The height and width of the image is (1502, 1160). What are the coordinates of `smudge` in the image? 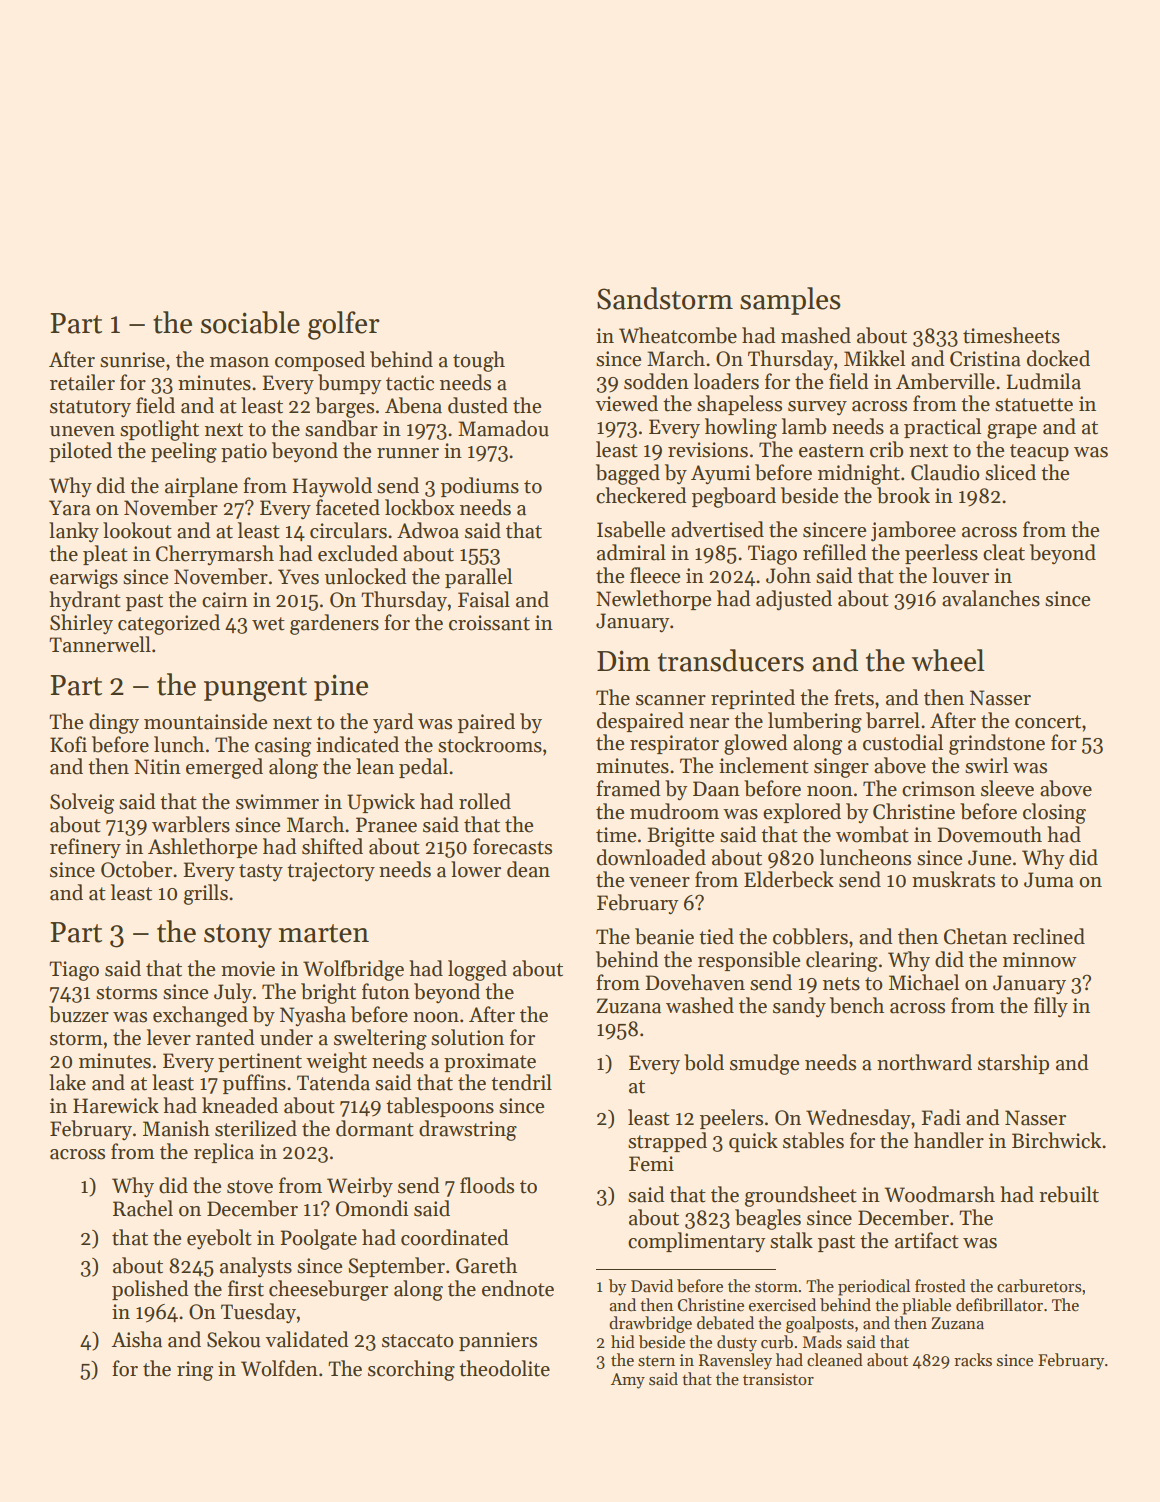 It's located at (764, 1064).
